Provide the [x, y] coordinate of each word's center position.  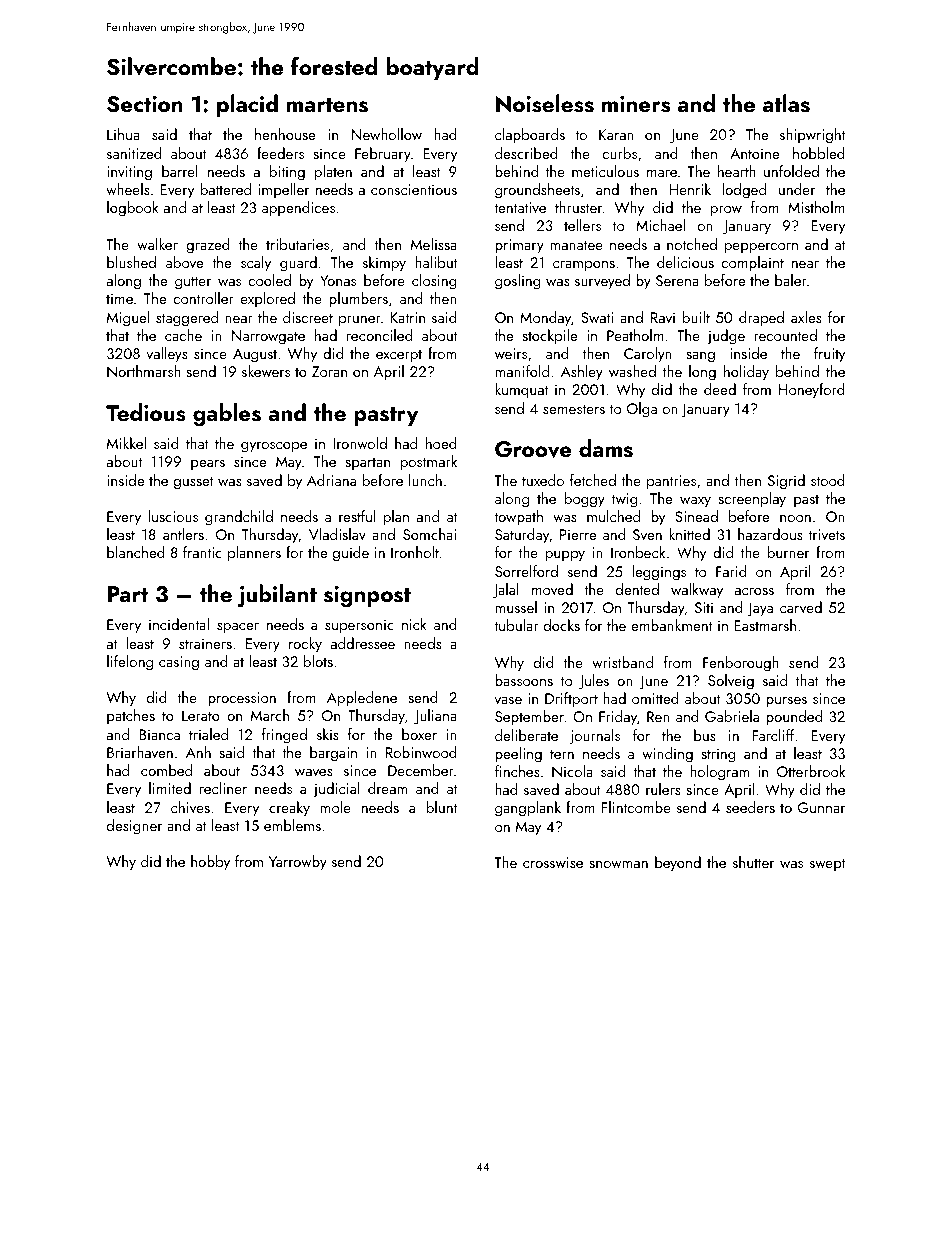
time [119, 298]
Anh [198, 752]
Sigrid [786, 482]
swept [828, 864]
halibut [436, 262]
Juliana [435, 717]
